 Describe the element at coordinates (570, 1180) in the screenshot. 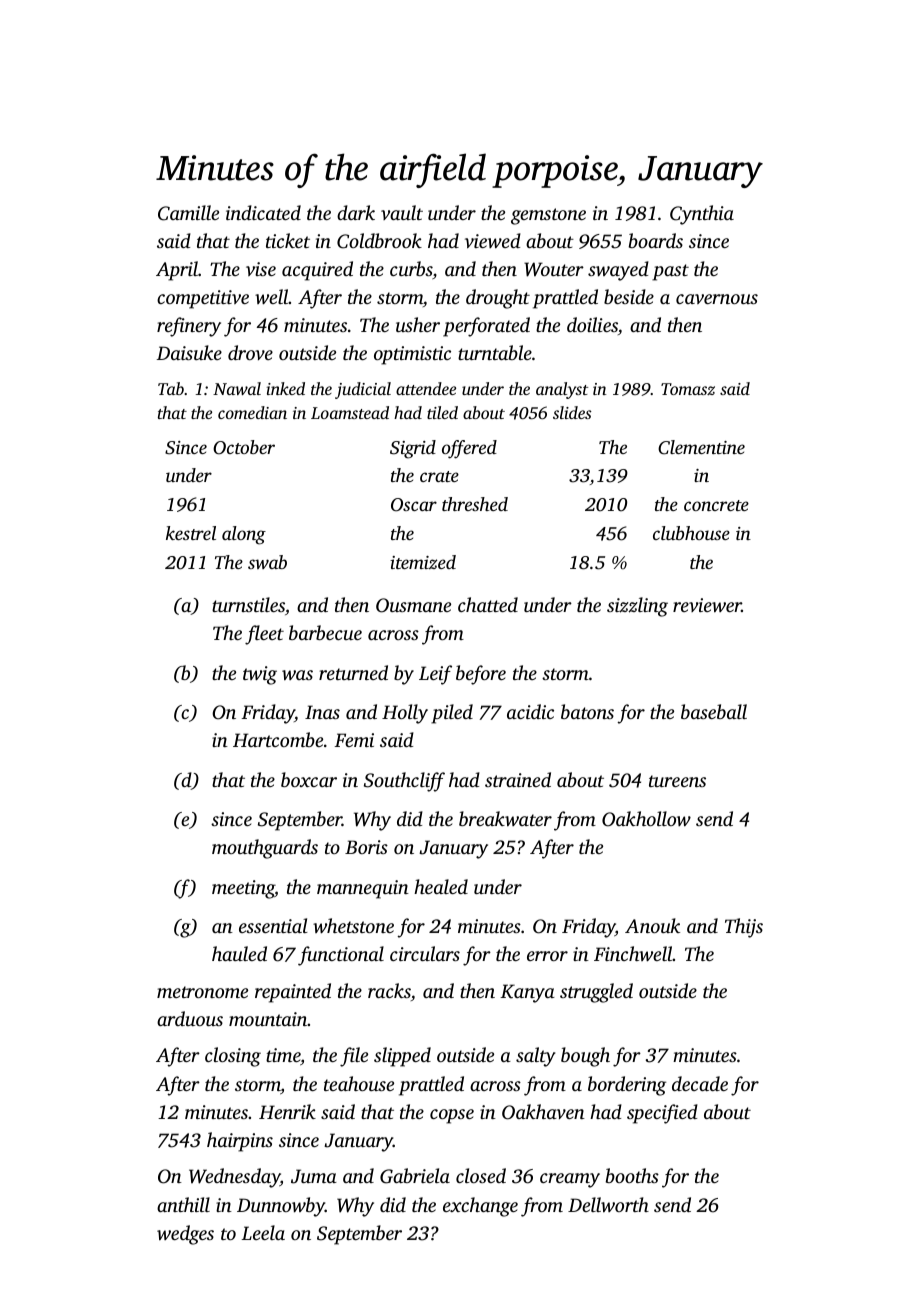

I see `creamy` at that location.
